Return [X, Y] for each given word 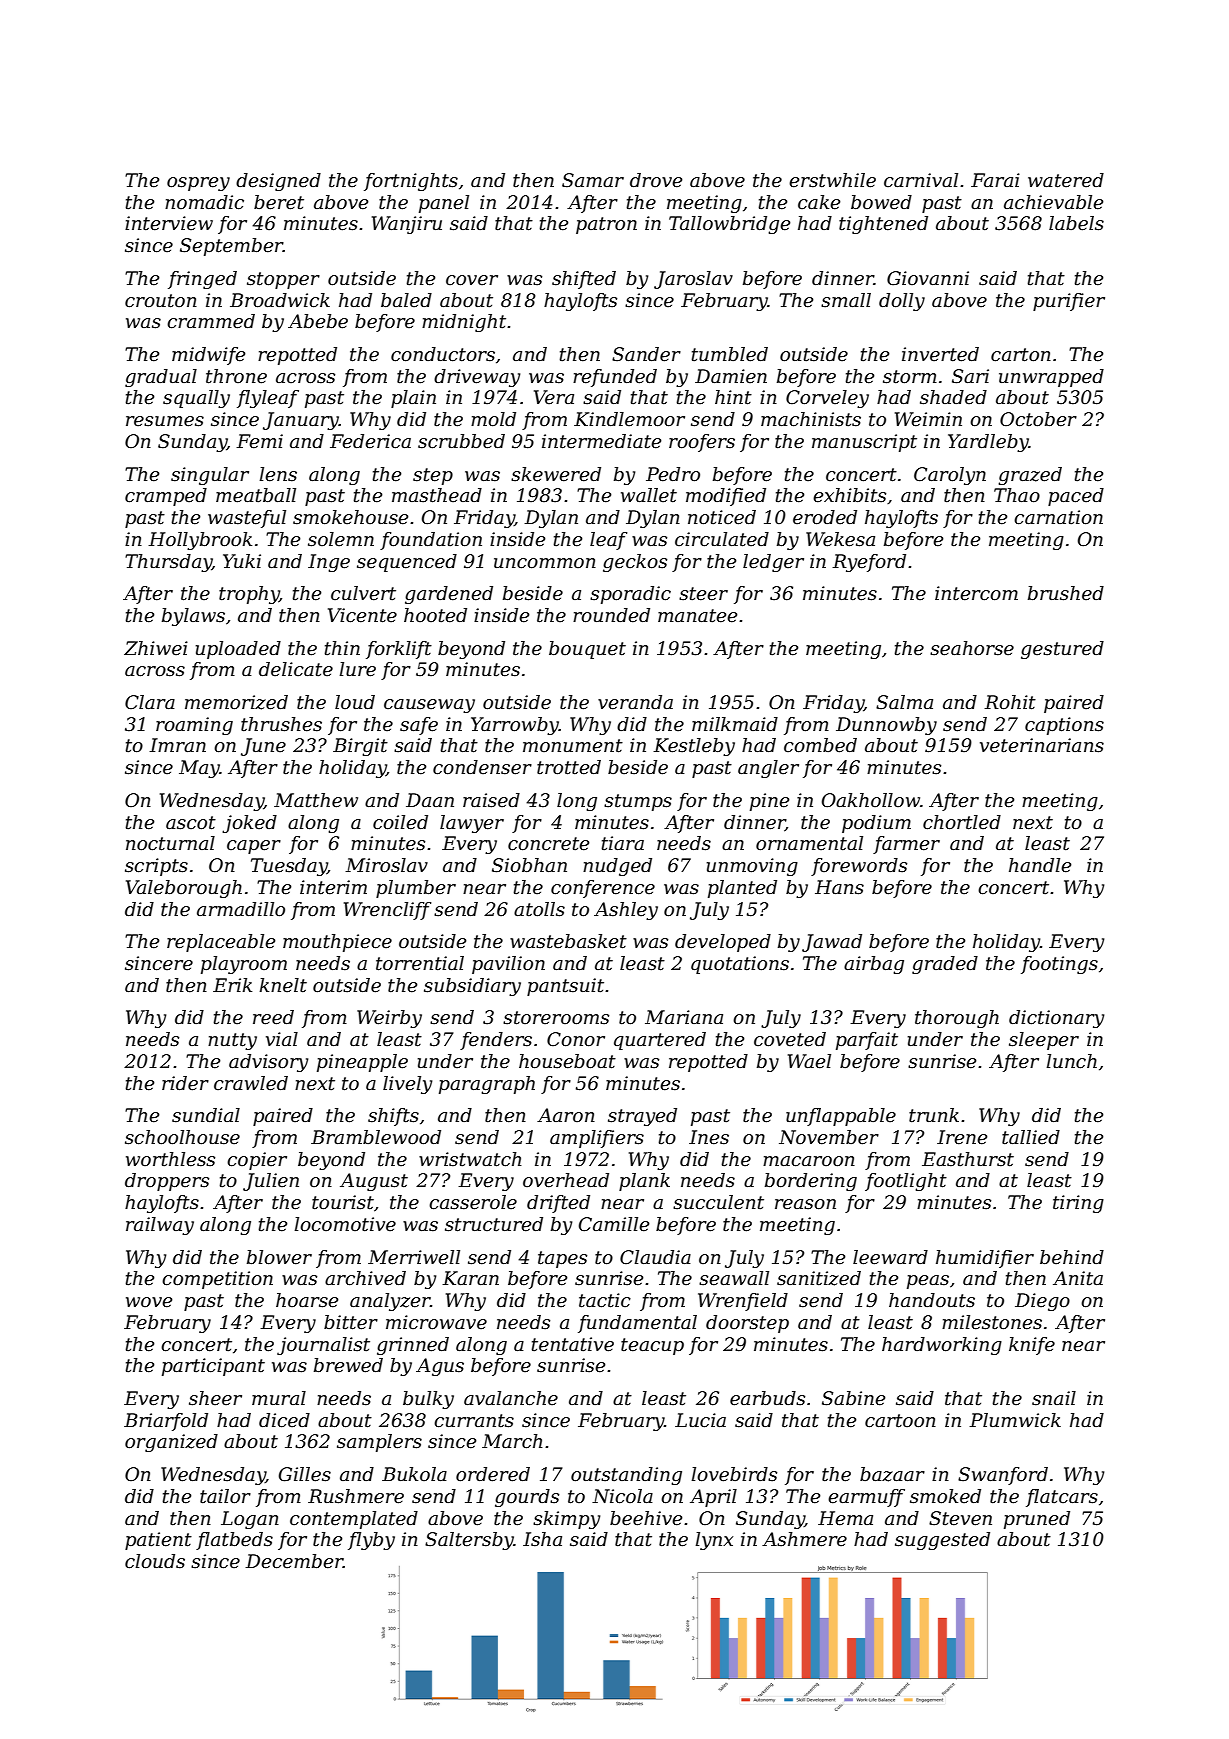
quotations [740, 965]
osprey [198, 184]
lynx [714, 1541]
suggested [942, 1541]
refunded [615, 378]
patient [158, 1541]
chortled [962, 822]
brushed [1066, 593]
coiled [400, 822]
